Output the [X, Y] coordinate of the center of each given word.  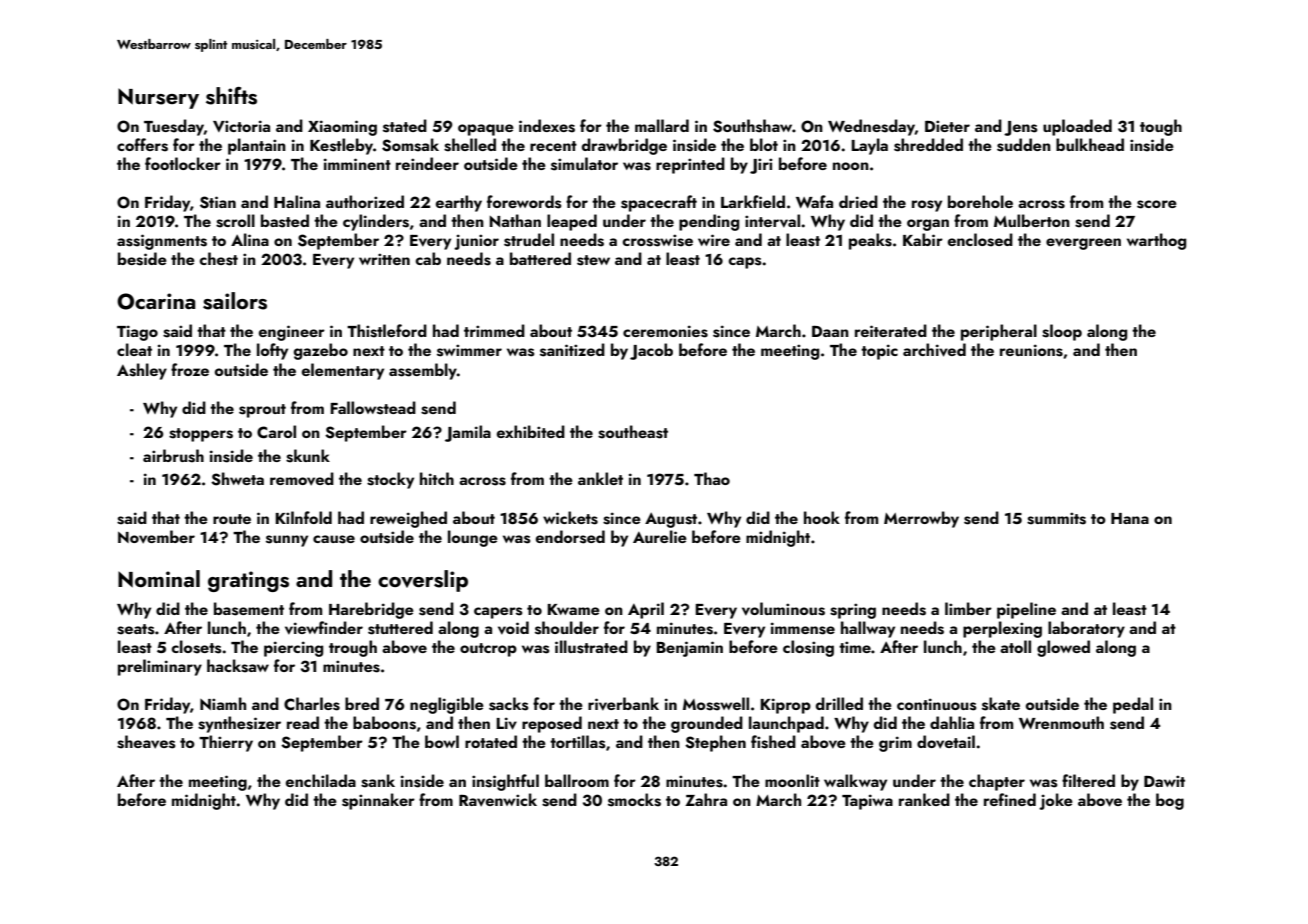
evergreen [1083, 244]
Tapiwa [867, 802]
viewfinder [324, 628]
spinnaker [378, 801]
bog [1170, 801]
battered [540, 258]
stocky [390, 480]
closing [808, 648]
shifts [231, 96]
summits [1056, 518]
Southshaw [752, 126]
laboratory [1086, 629]
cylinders [376, 222]
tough [1161, 127]
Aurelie [660, 536]
